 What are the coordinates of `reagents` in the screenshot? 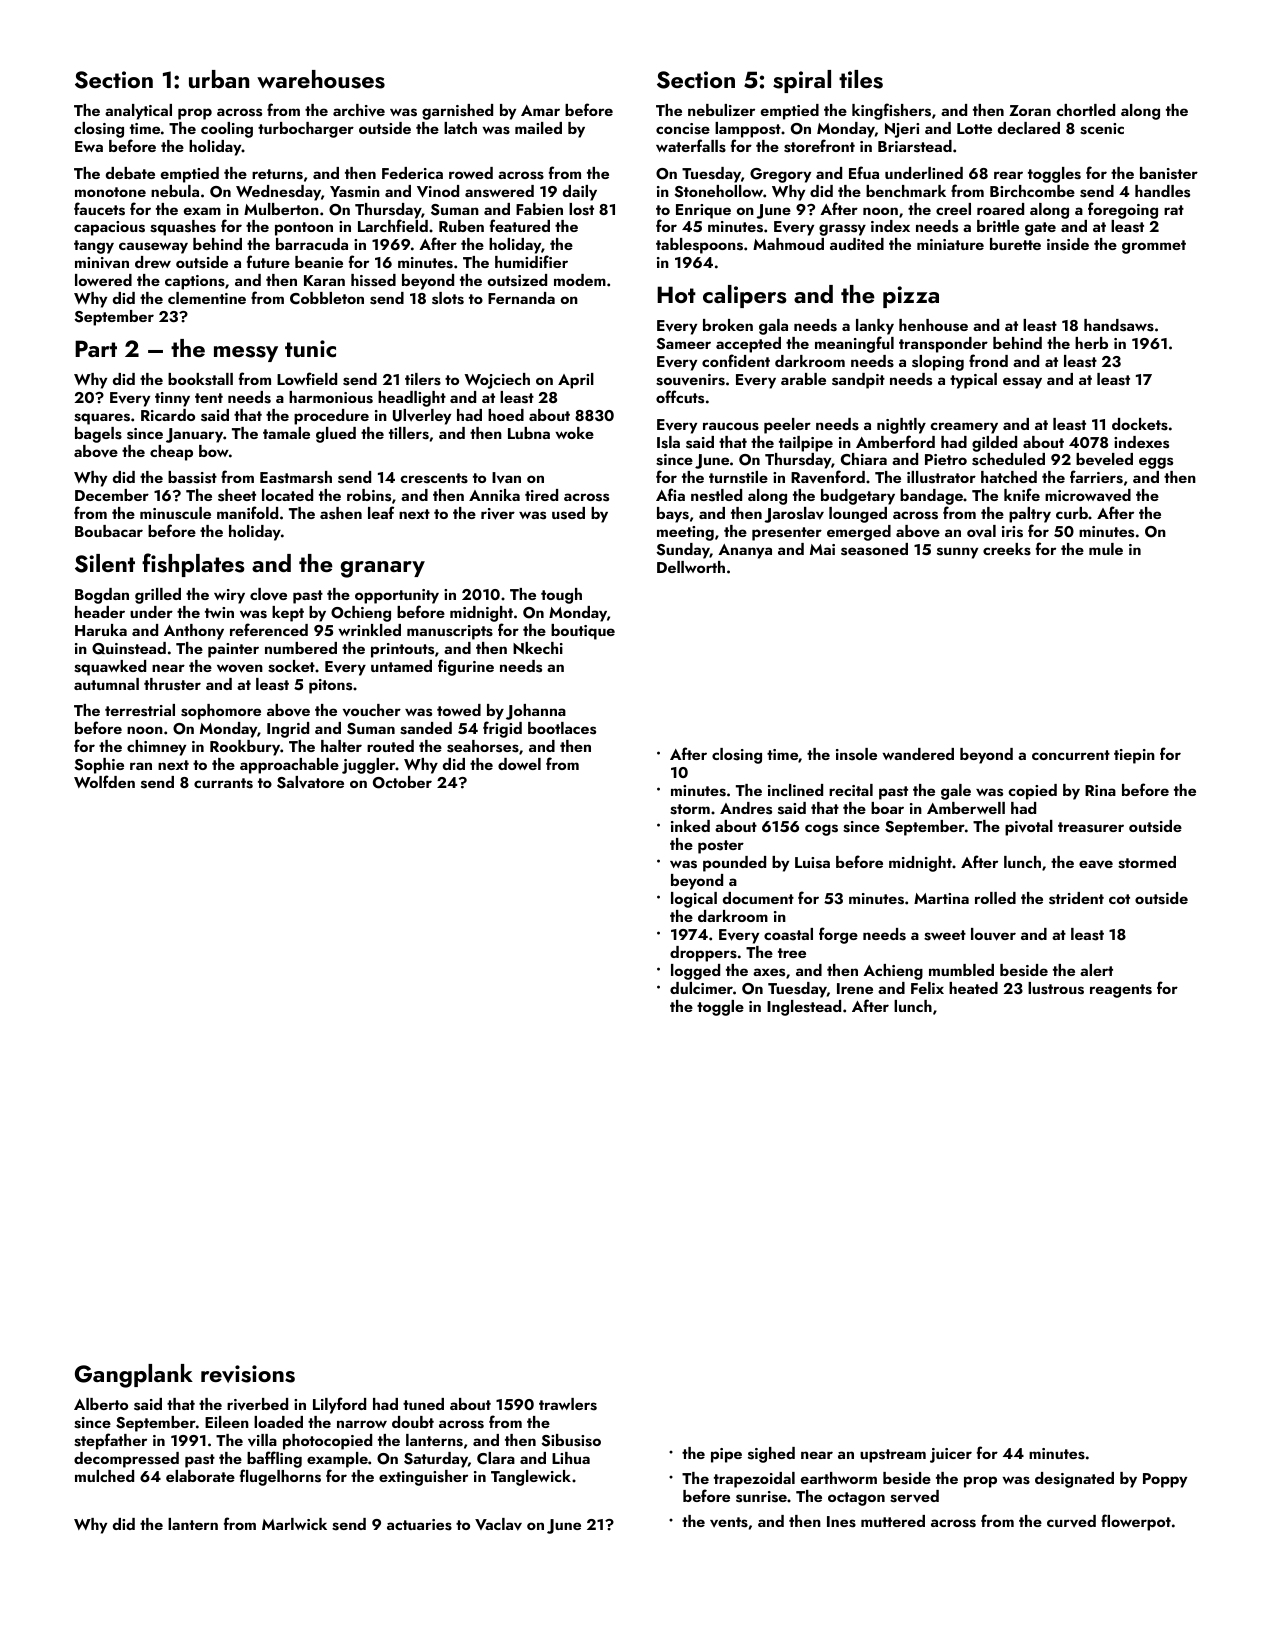 It's located at (1121, 991).
